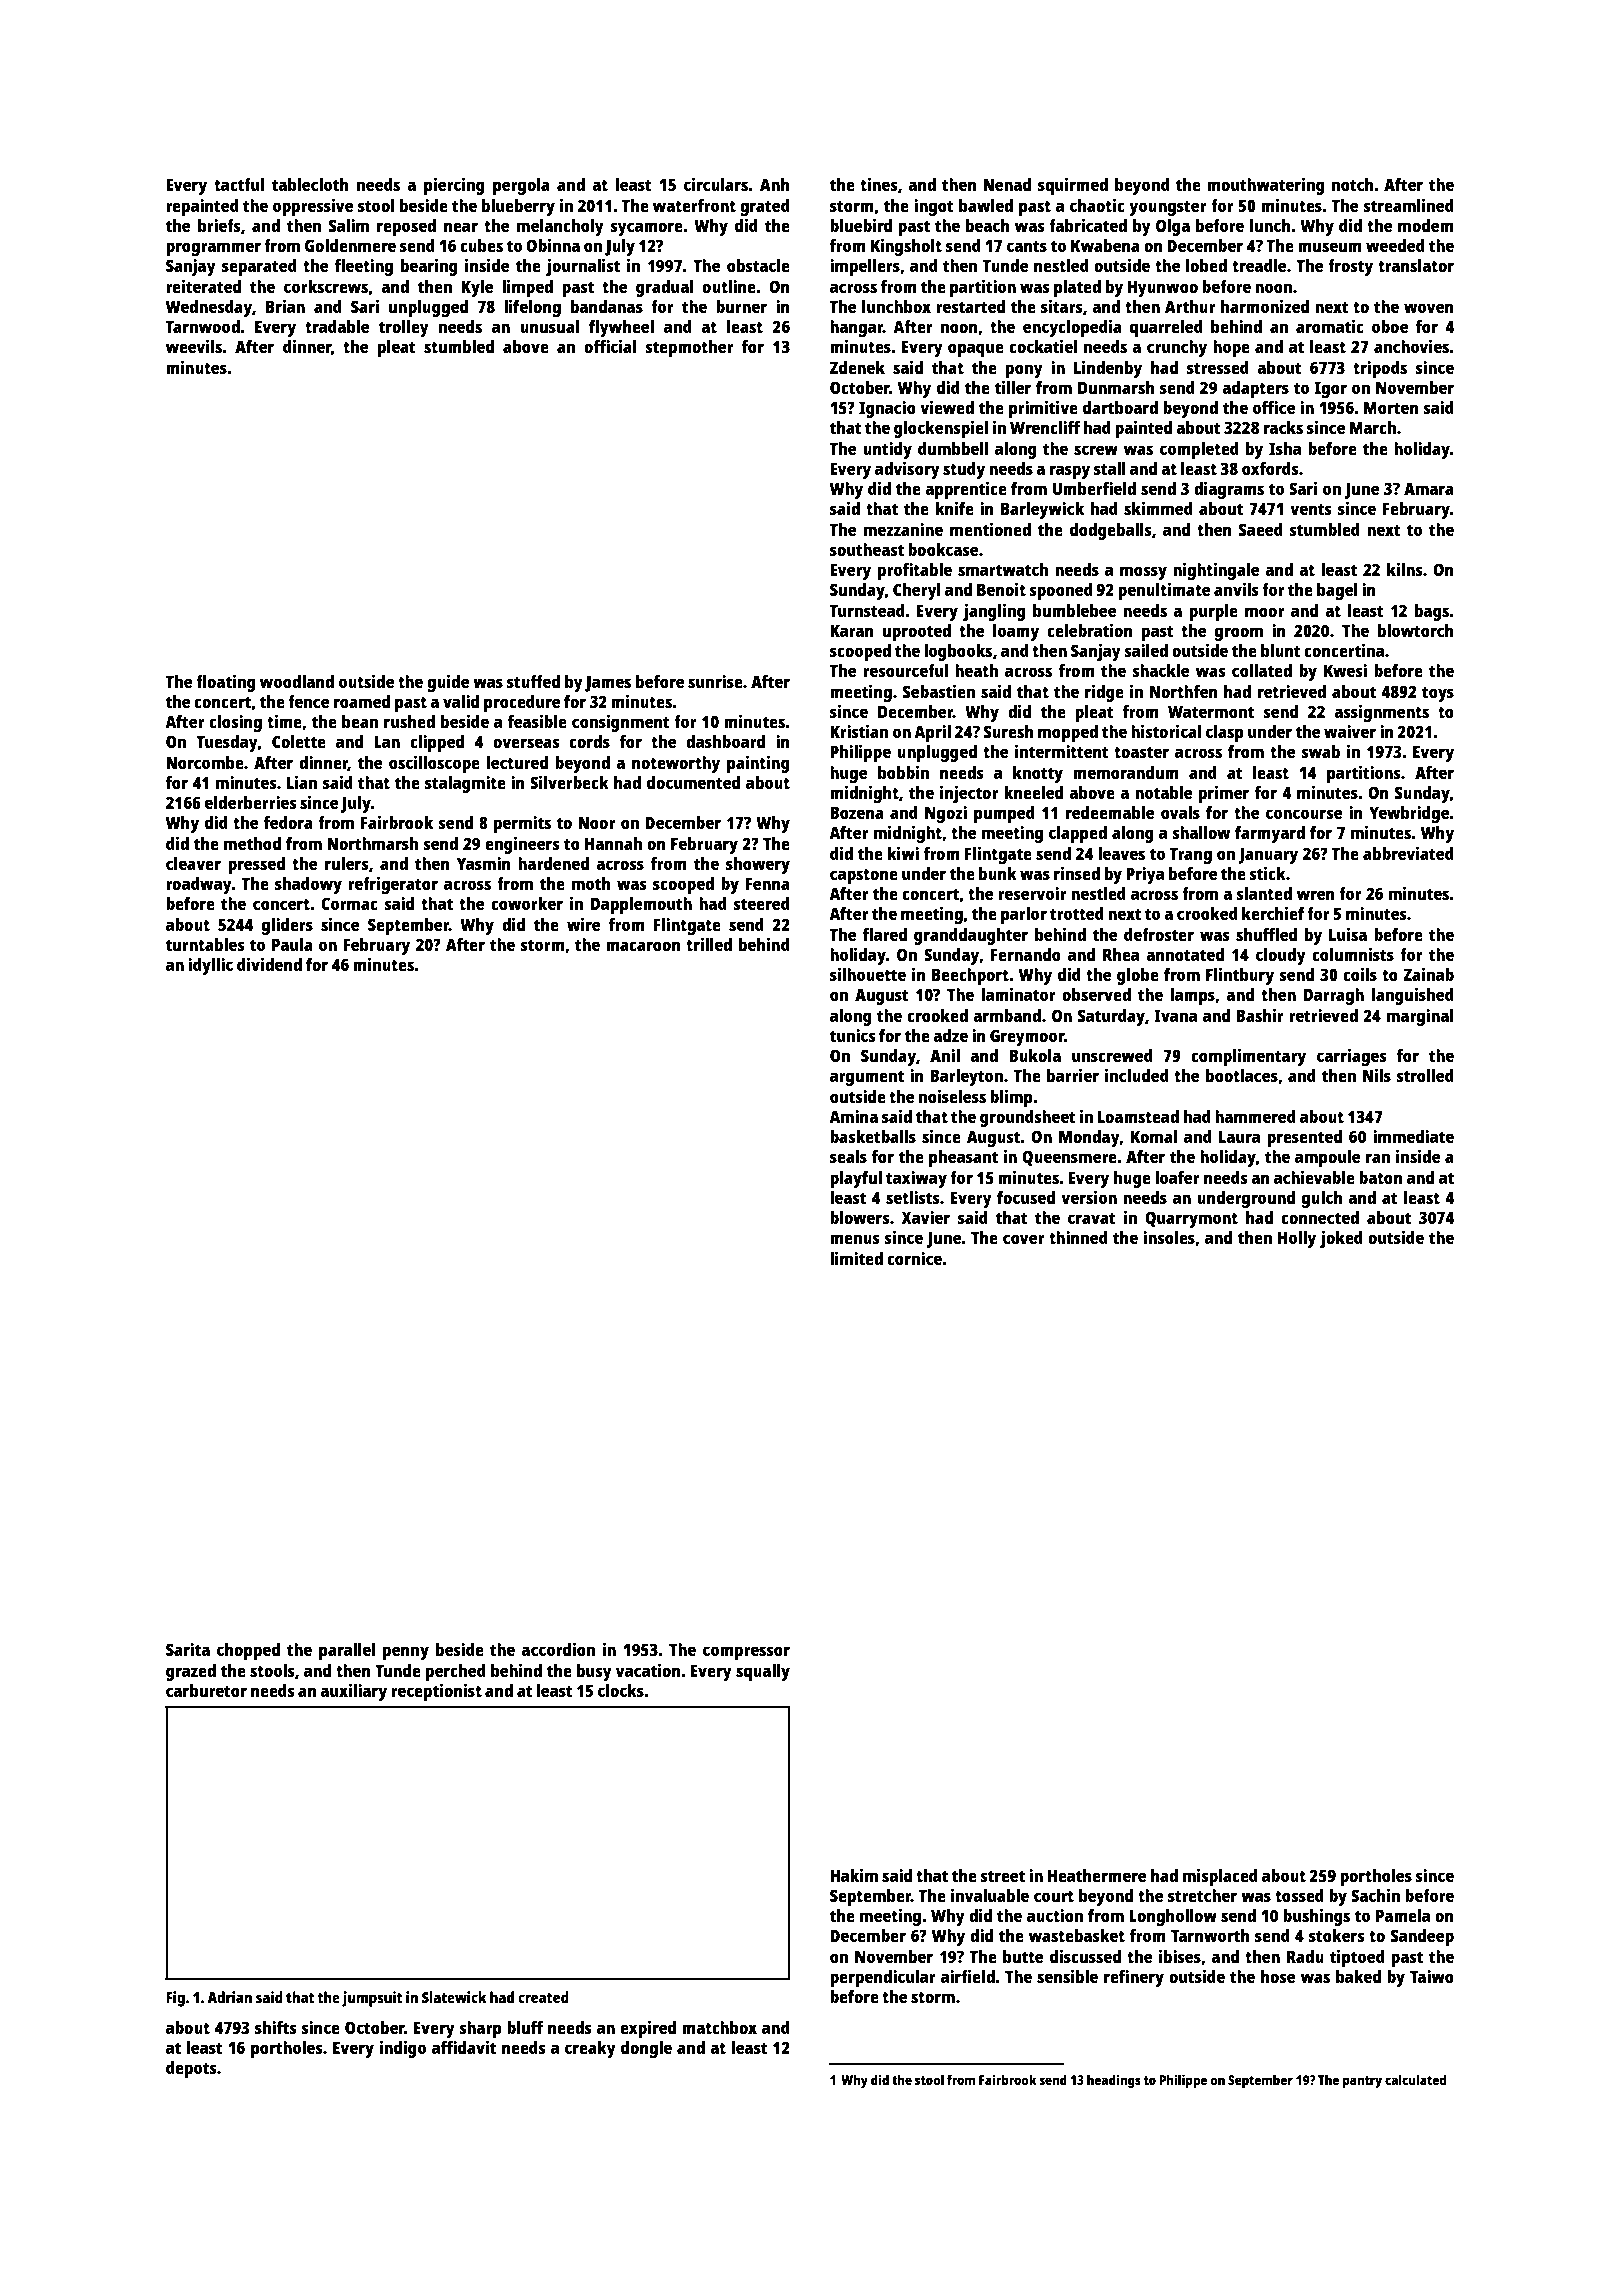 The width and height of the image is (1620, 2292). I want to click on Beechport, so click(970, 976).
